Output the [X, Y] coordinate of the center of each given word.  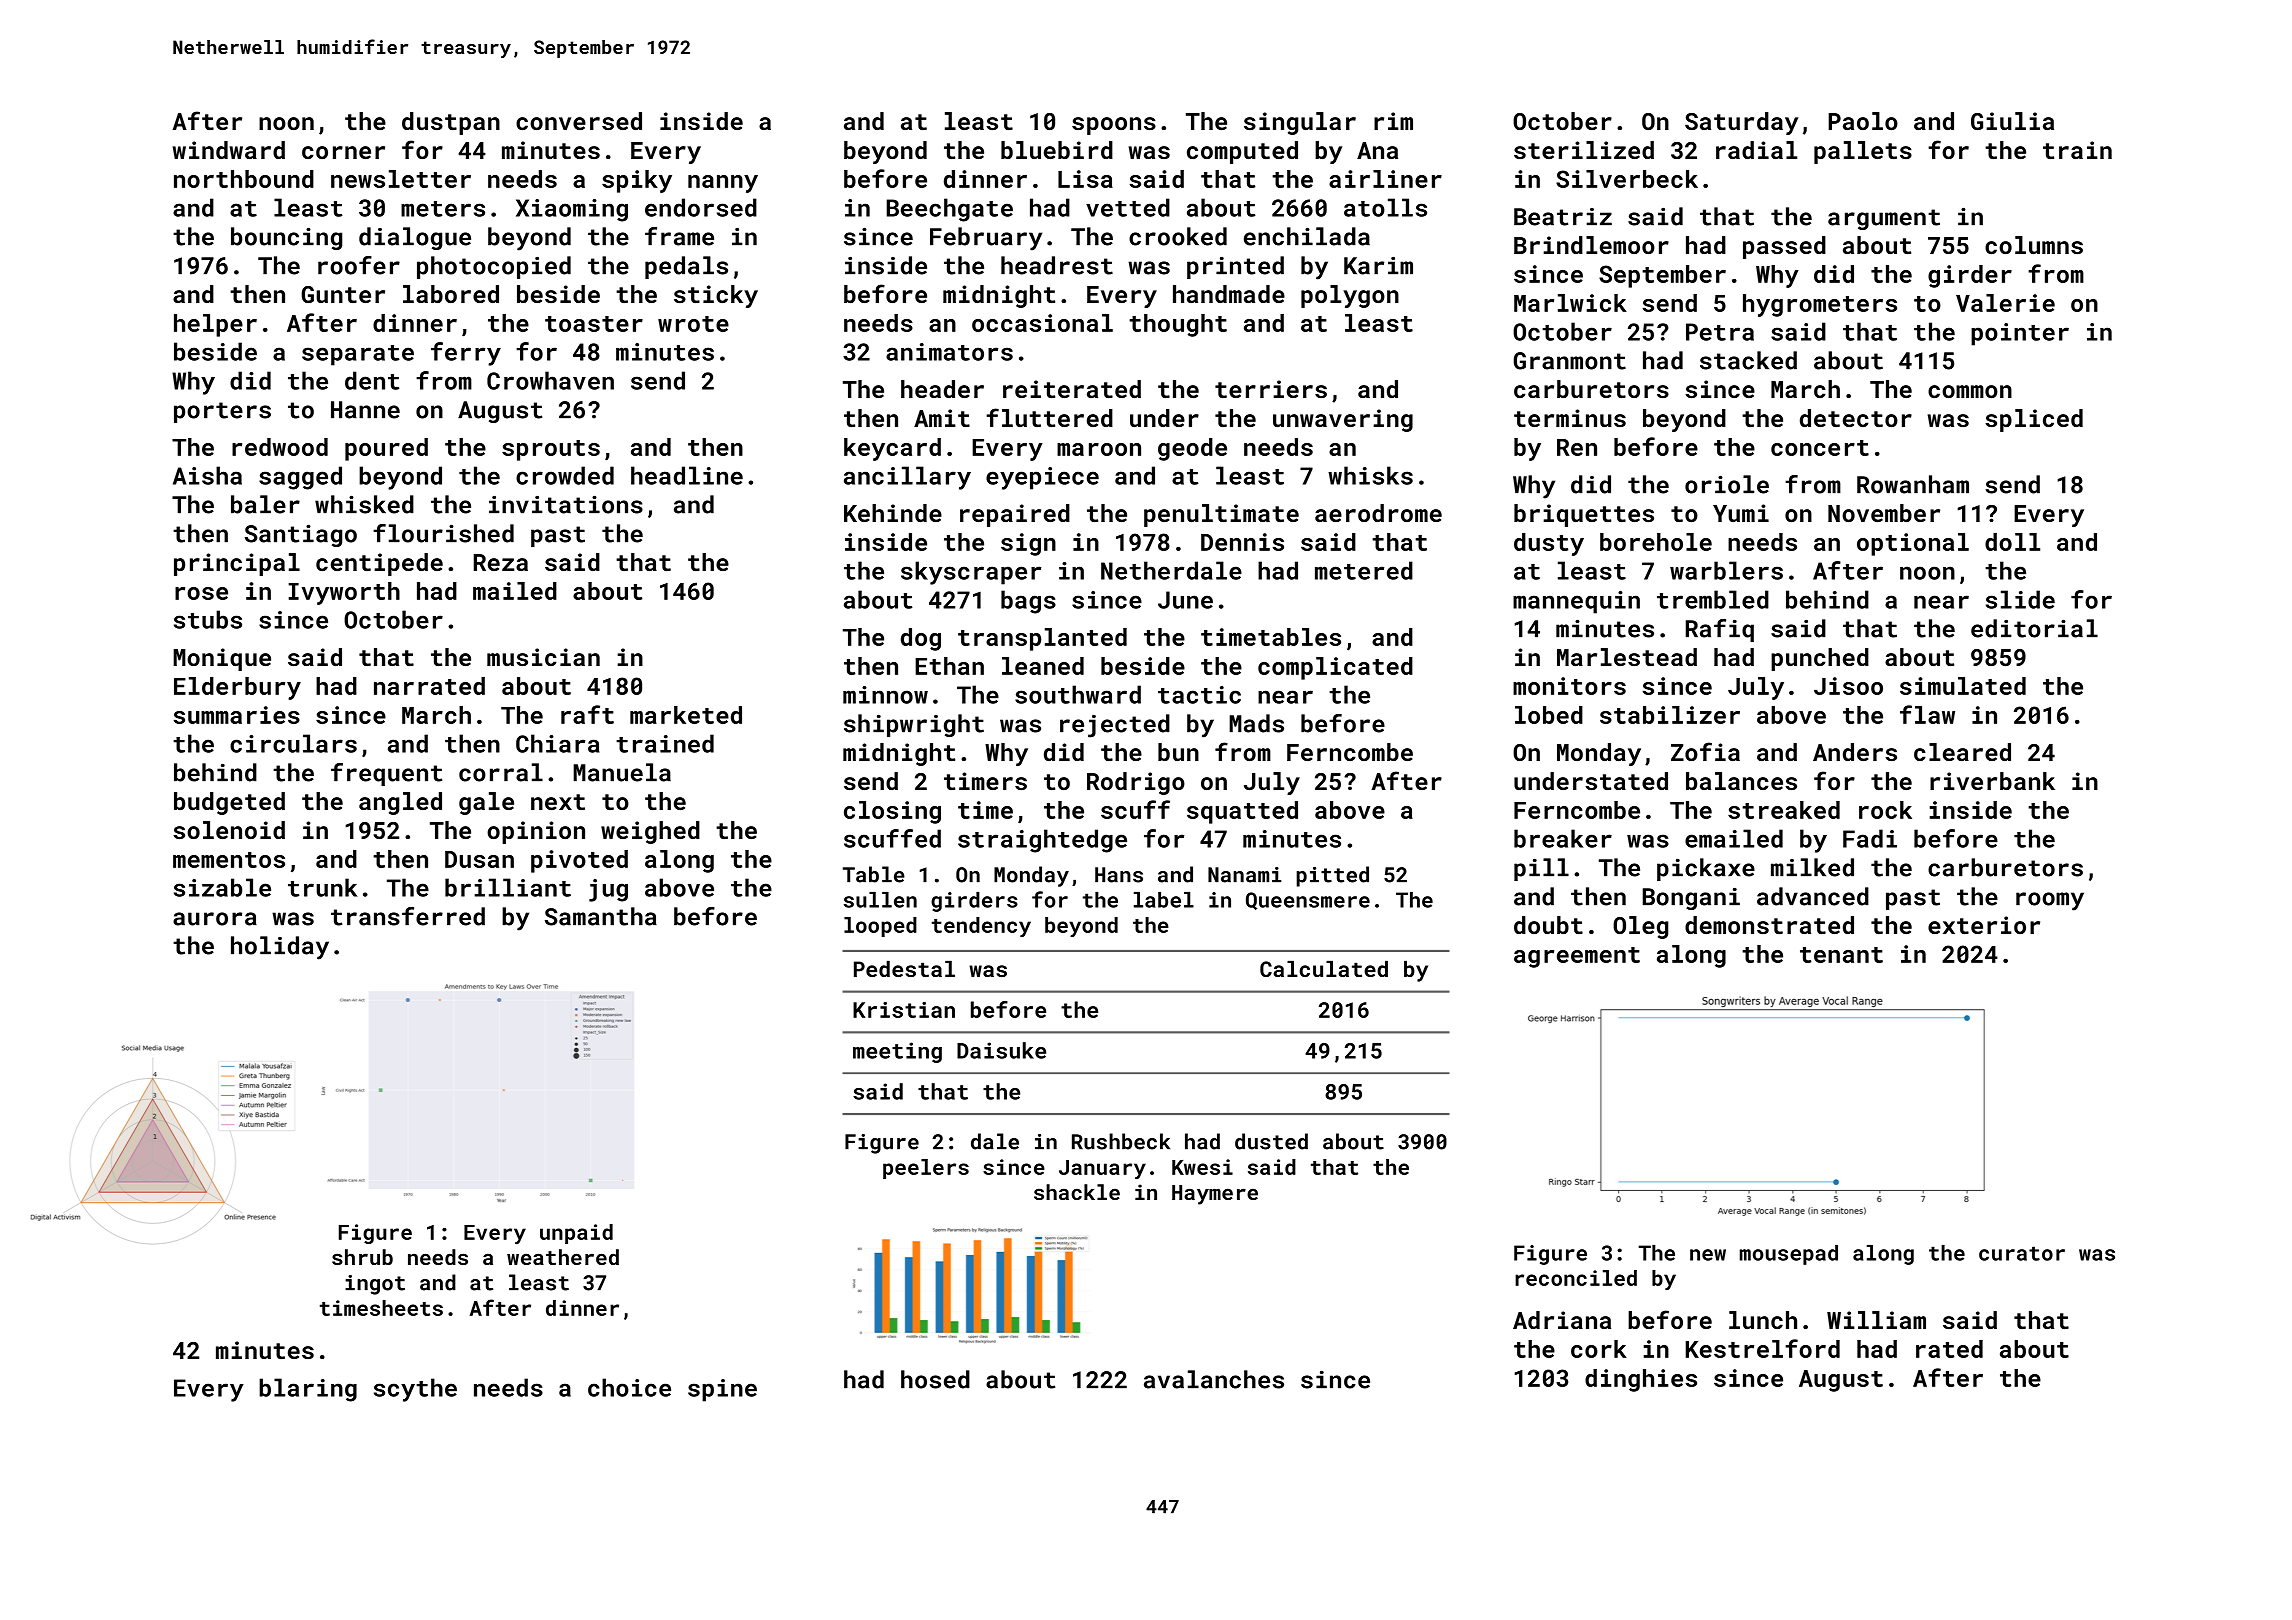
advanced [1813, 896]
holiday [280, 948]
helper [215, 325]
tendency [981, 927]
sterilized [1584, 150]
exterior [1984, 925]
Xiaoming [572, 210]
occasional [1042, 323]
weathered [563, 1257]
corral [501, 772]
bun [1178, 752]
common [1970, 391]
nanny [723, 184]
